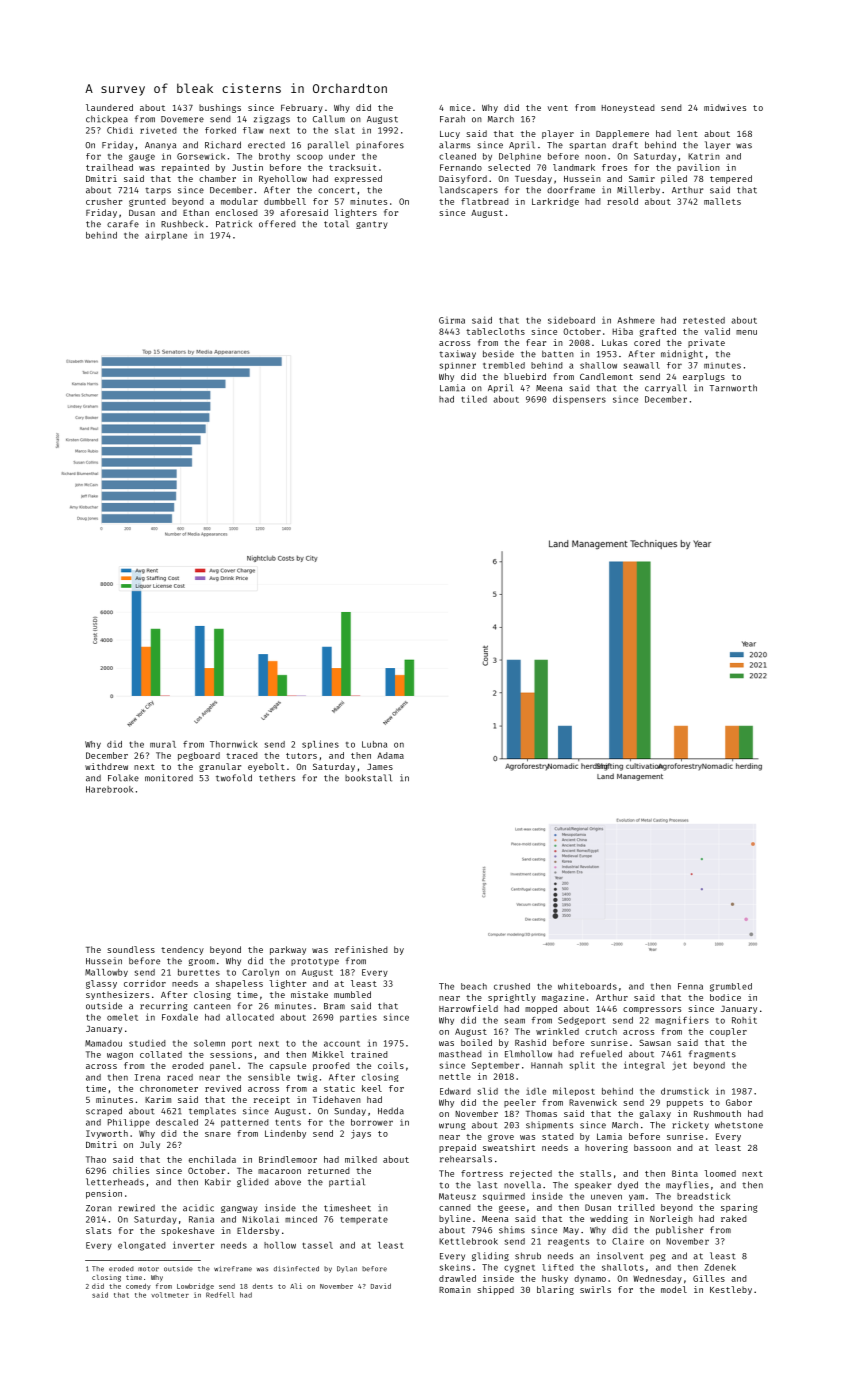  What do you see at coordinates (628, 108) in the screenshot?
I see `Honeystead` at bounding box center [628, 108].
